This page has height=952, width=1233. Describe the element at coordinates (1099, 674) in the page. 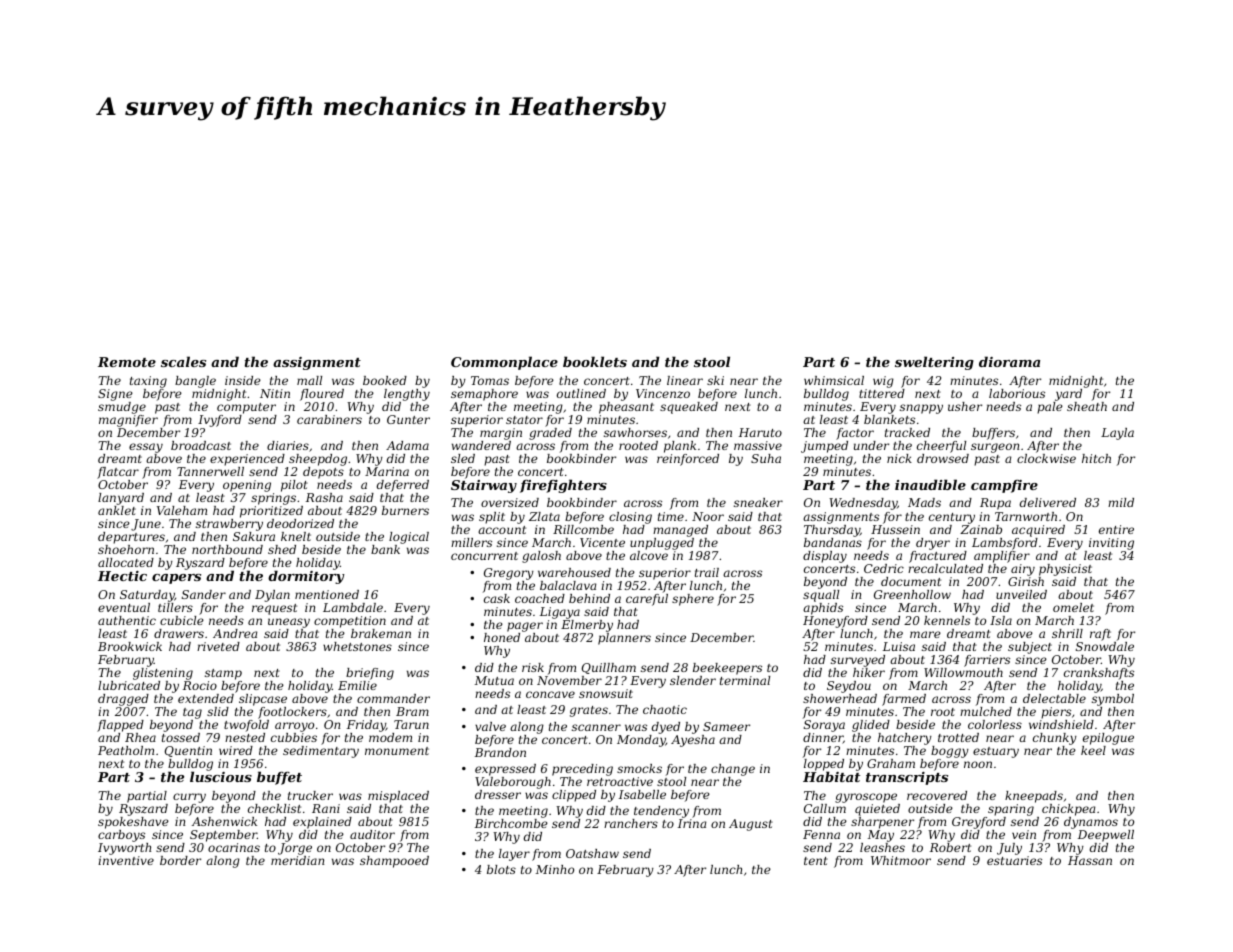

I see `crankshafts` at that location.
